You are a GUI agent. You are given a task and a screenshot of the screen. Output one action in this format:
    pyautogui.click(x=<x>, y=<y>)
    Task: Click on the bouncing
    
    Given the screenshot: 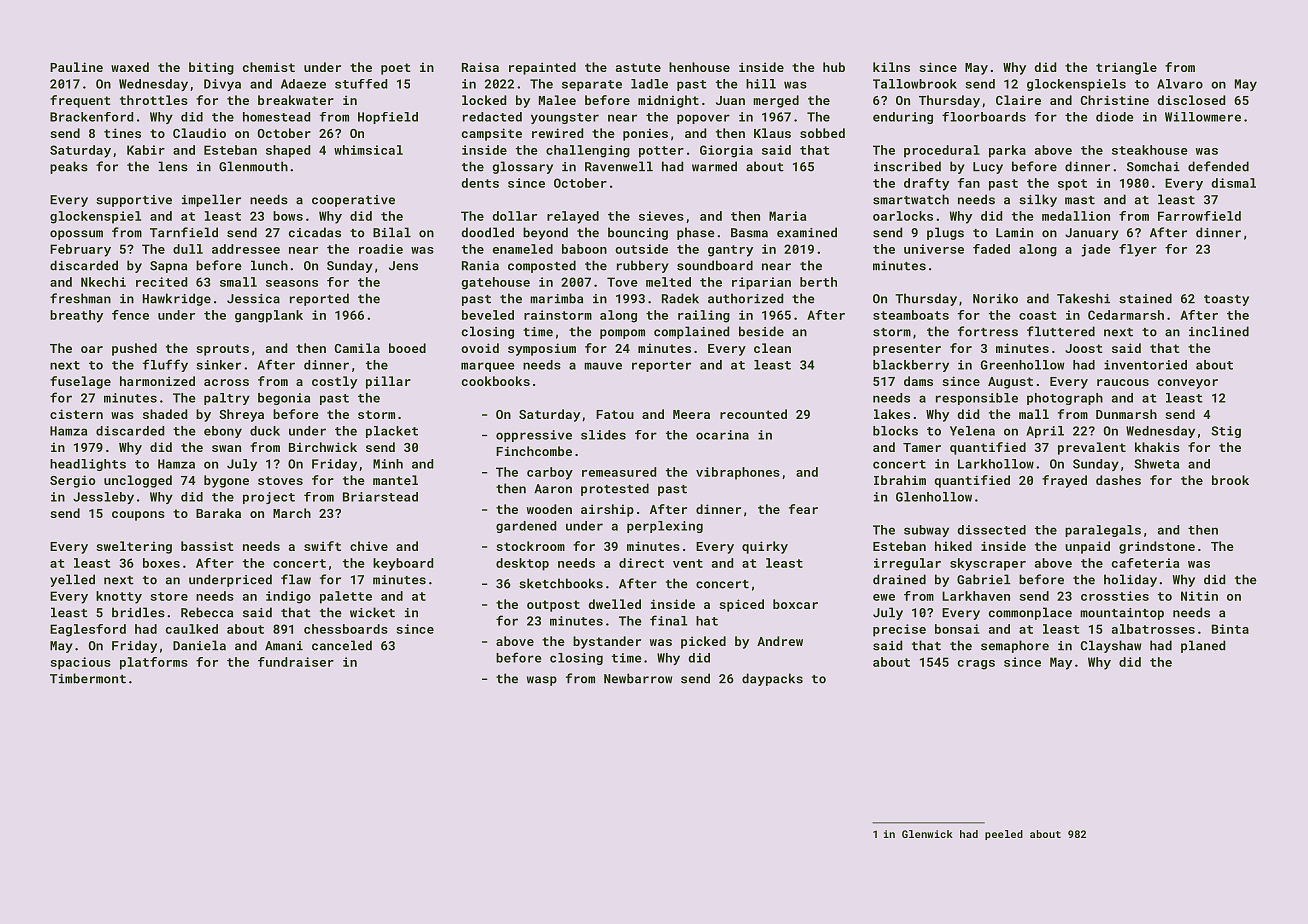 What is the action you would take?
    pyautogui.click(x=638, y=233)
